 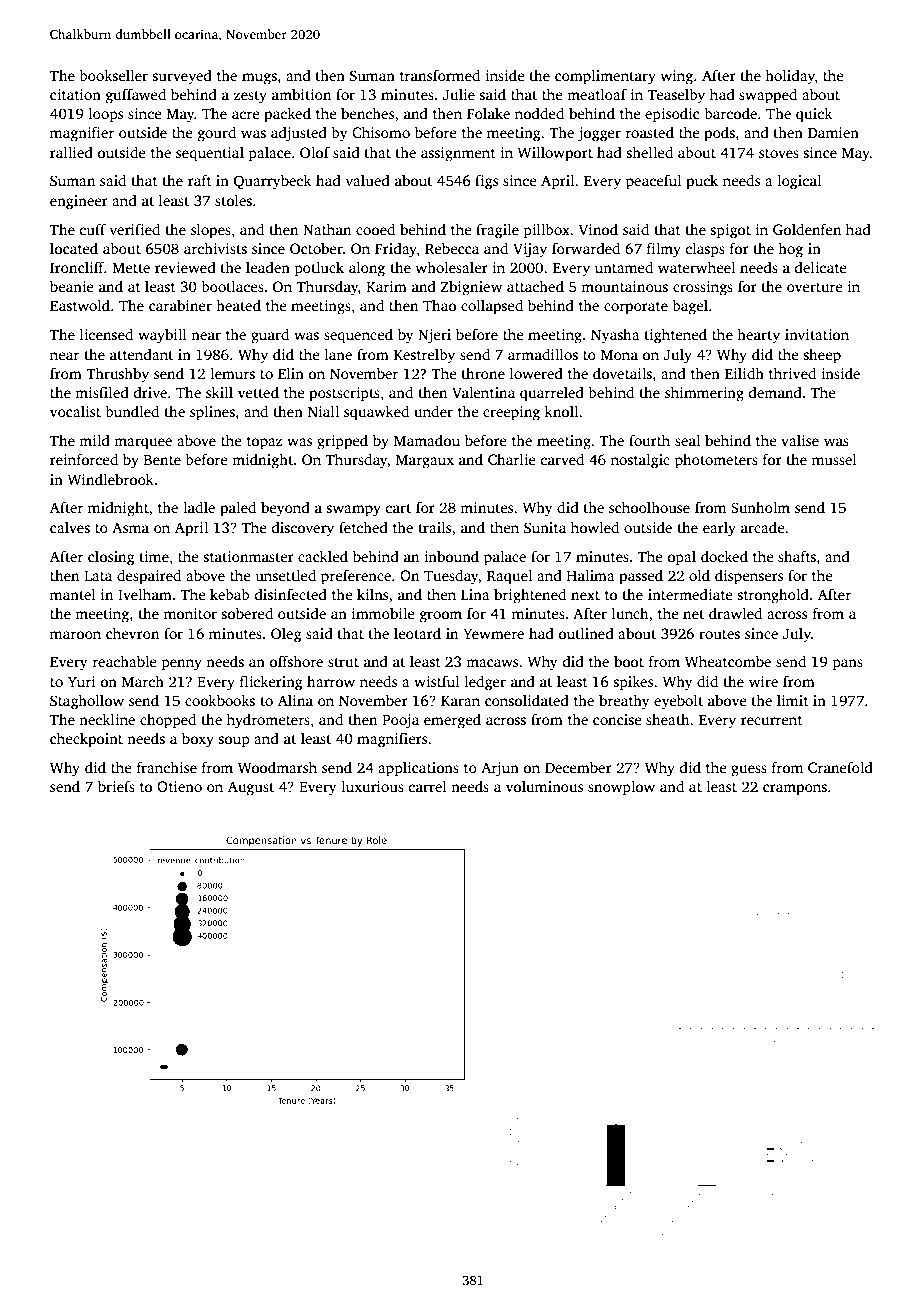 What do you see at coordinates (704, 394) in the image?
I see `shimmering` at bounding box center [704, 394].
